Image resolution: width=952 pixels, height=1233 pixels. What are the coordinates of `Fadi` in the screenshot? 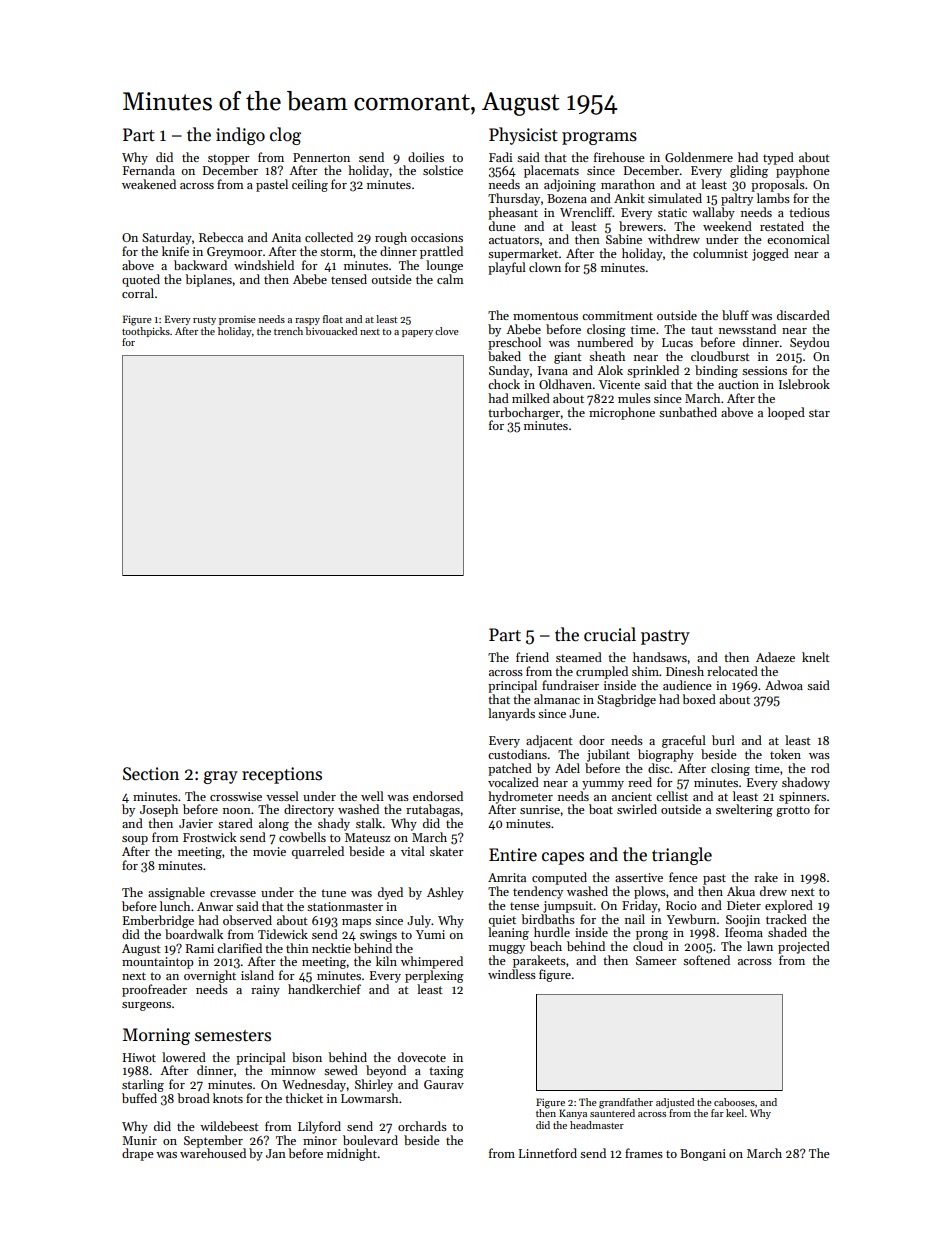 It's located at (500, 157).
